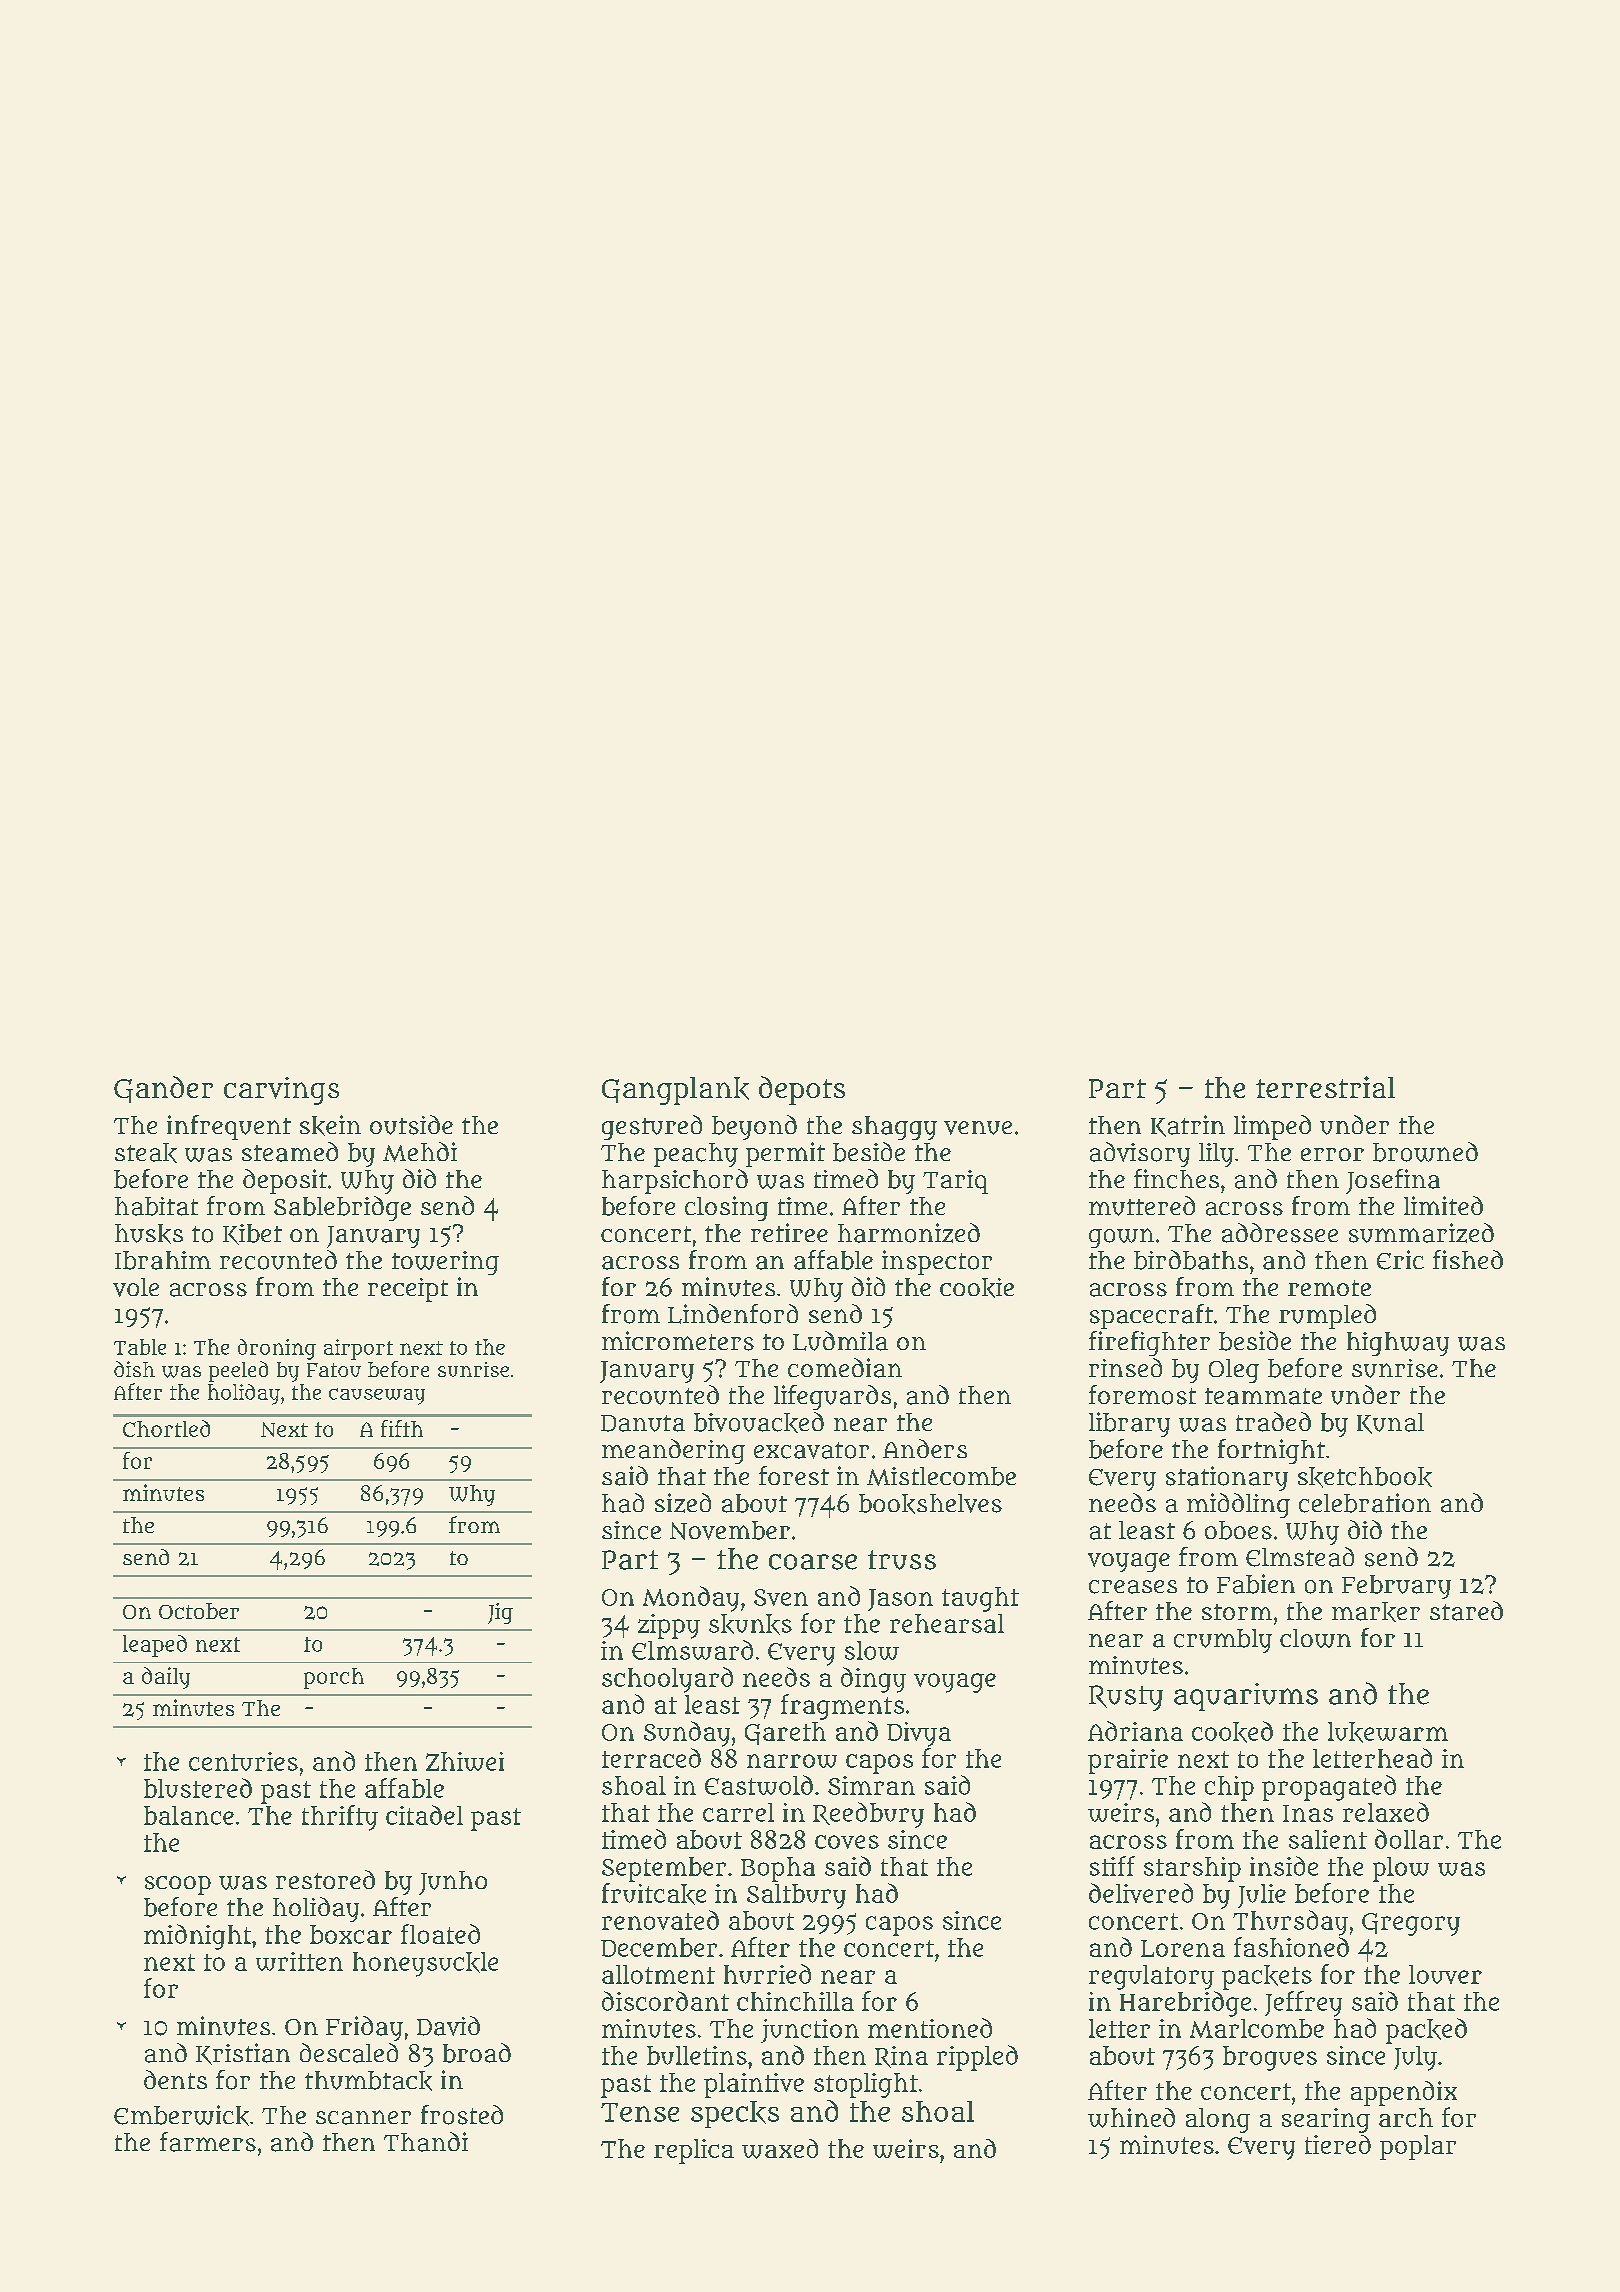  I want to click on cooked, so click(1232, 1732).
